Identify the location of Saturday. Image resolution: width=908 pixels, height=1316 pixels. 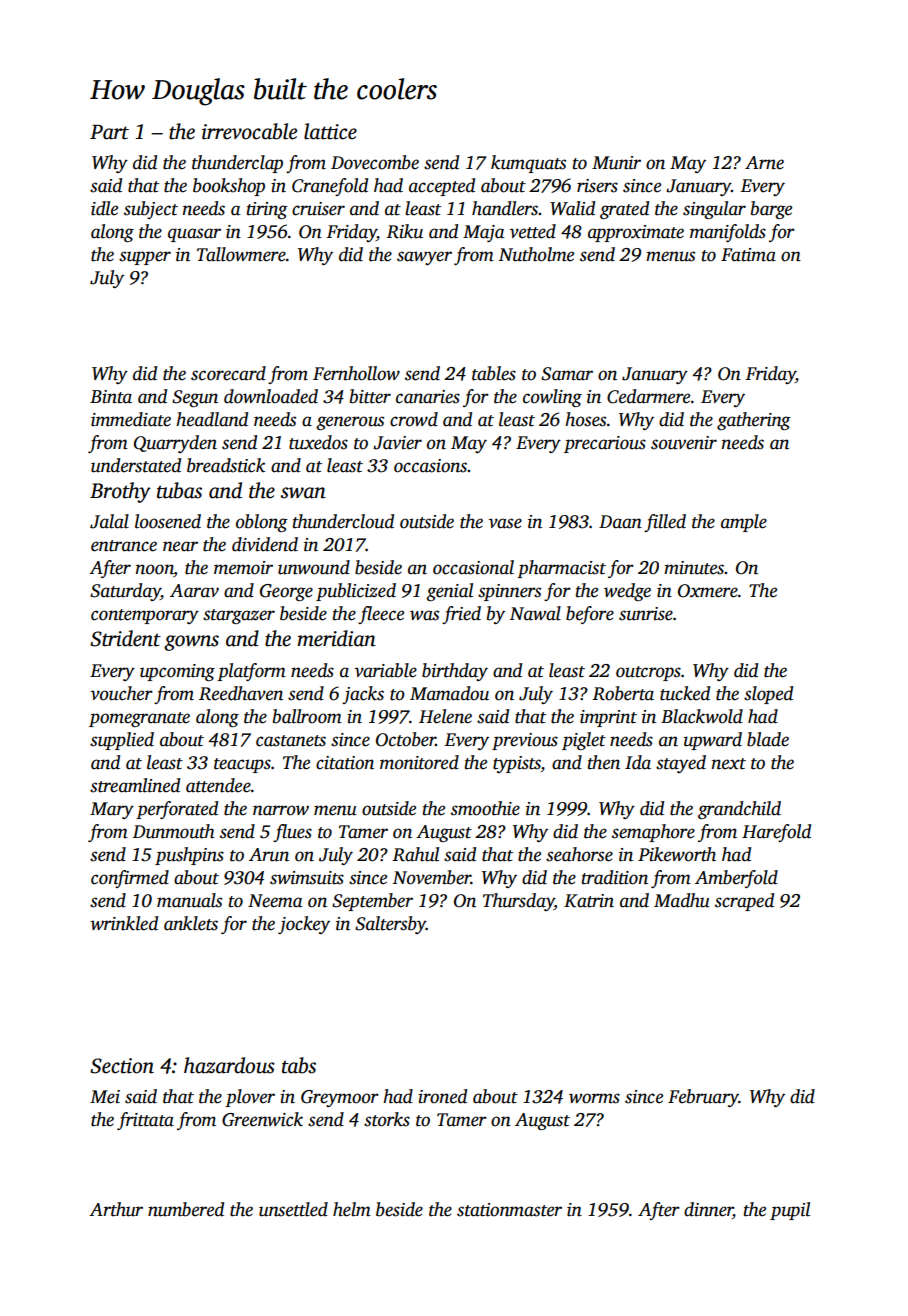
(125, 592).
